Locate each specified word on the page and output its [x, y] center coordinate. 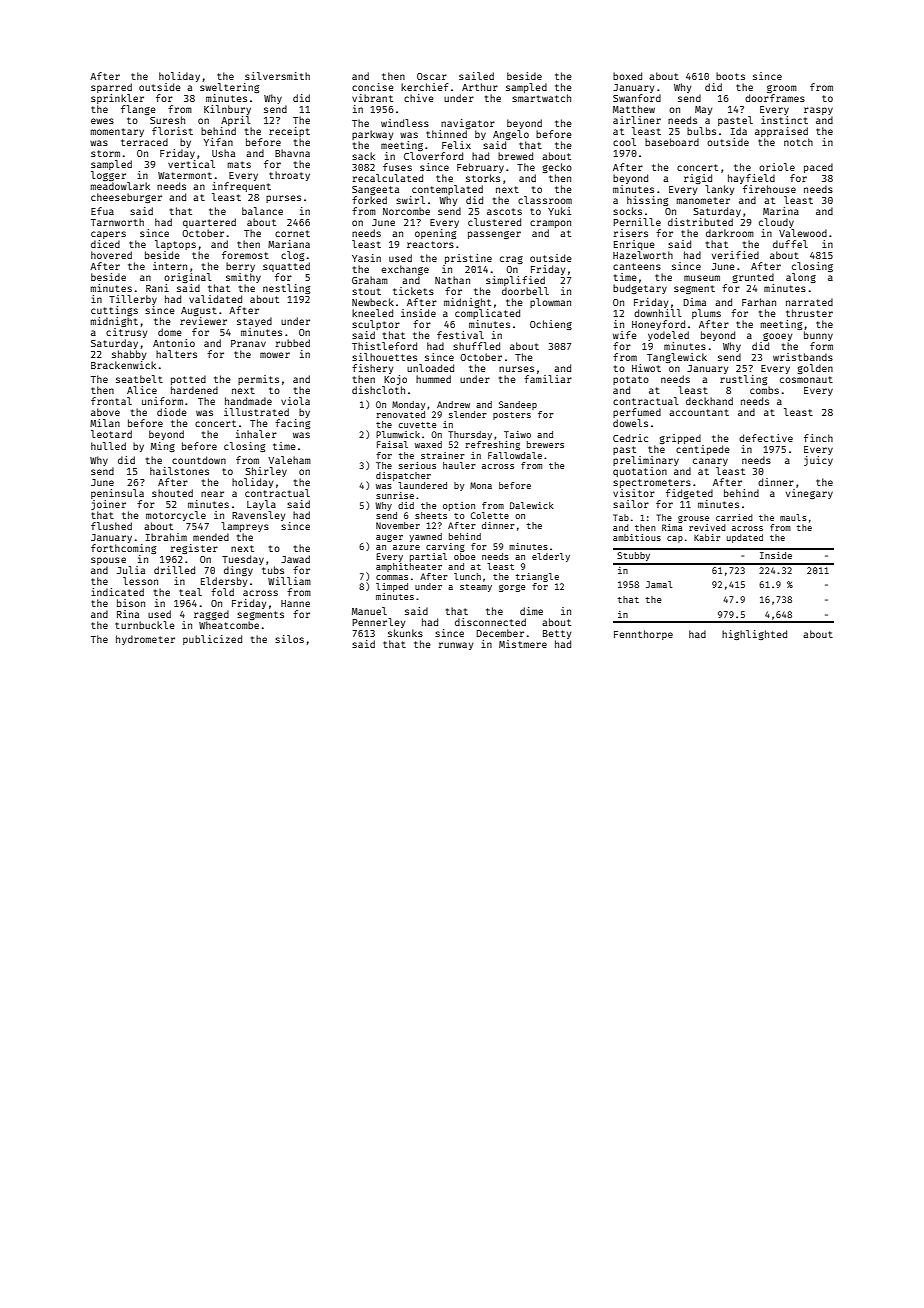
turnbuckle [145, 625]
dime [531, 611]
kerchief [425, 87]
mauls [793, 517]
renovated [400, 414]
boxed [627, 76]
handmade [248, 401]
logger [108, 176]
